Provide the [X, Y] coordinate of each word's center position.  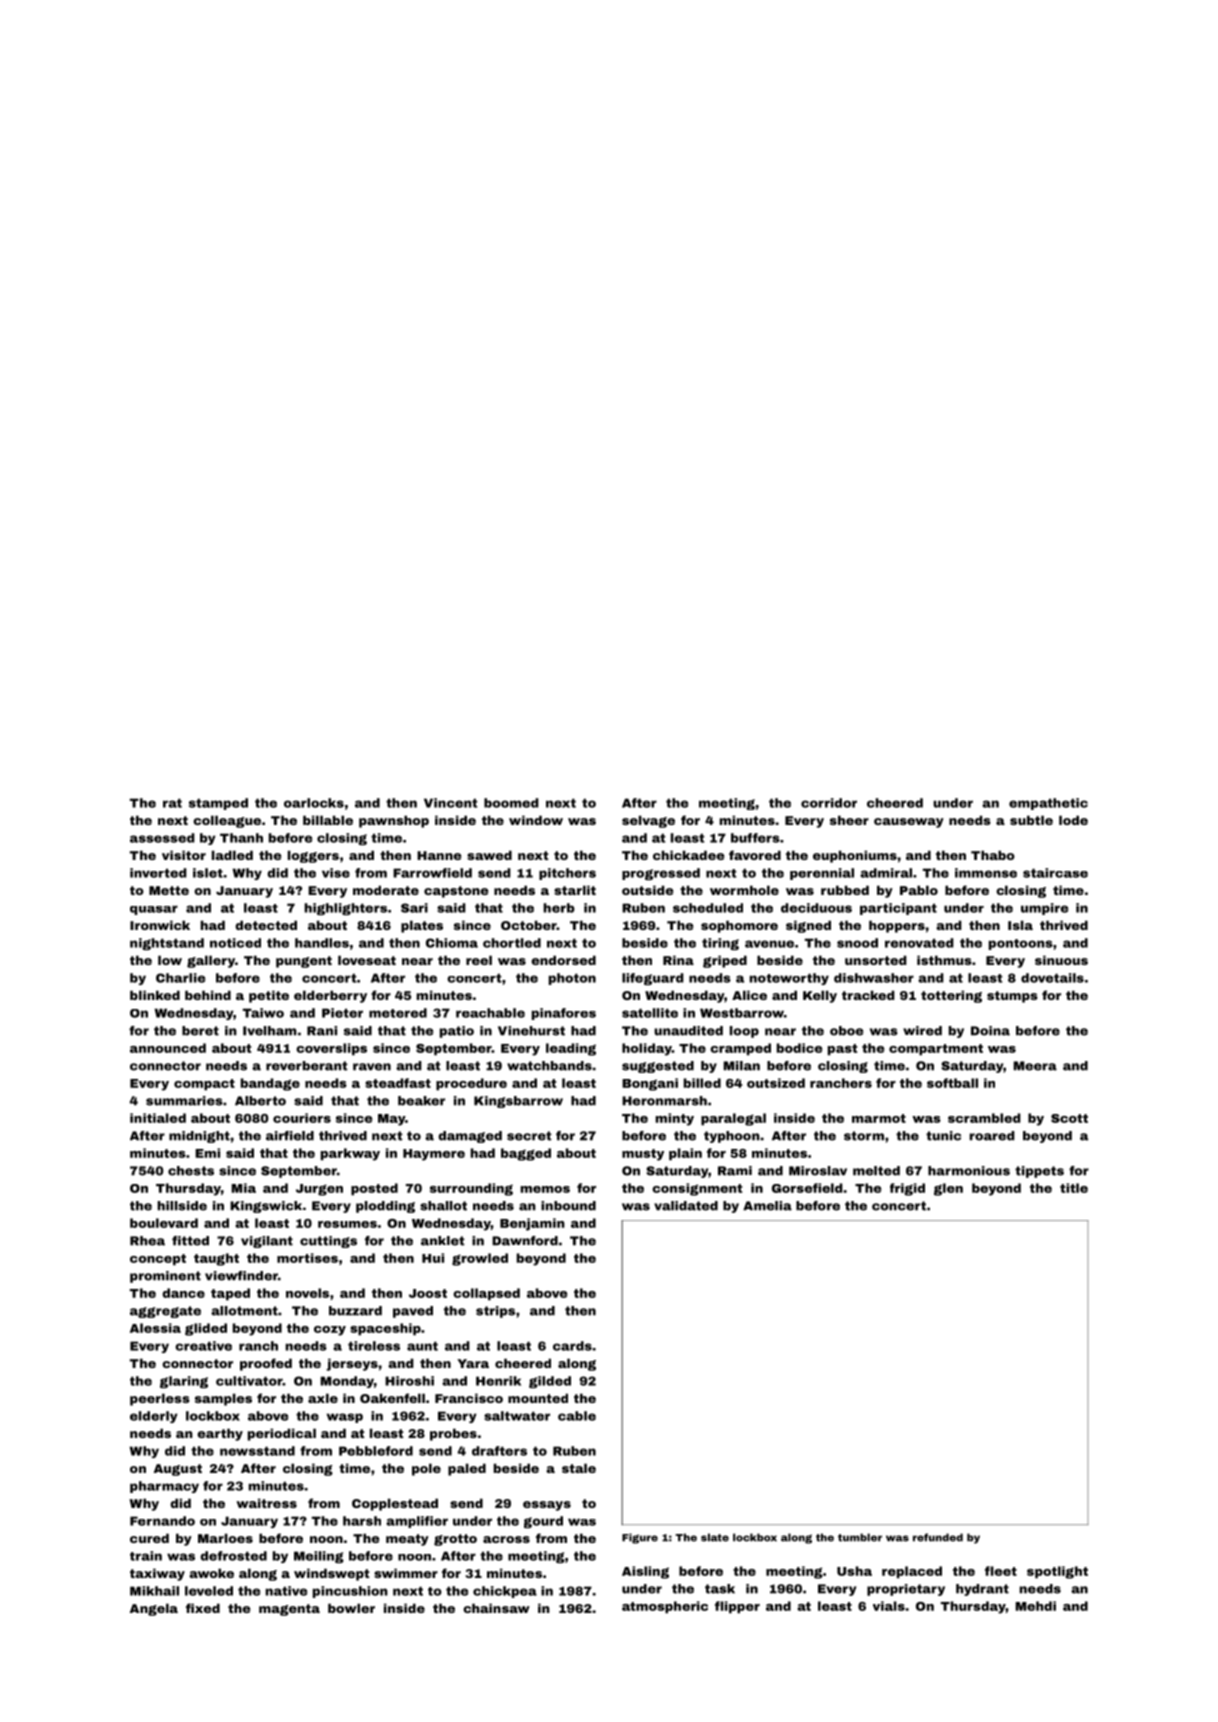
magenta [289, 1610]
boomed [511, 803]
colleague [227, 821]
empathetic [1048, 804]
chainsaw [496, 1608]
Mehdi [1036, 1606]
